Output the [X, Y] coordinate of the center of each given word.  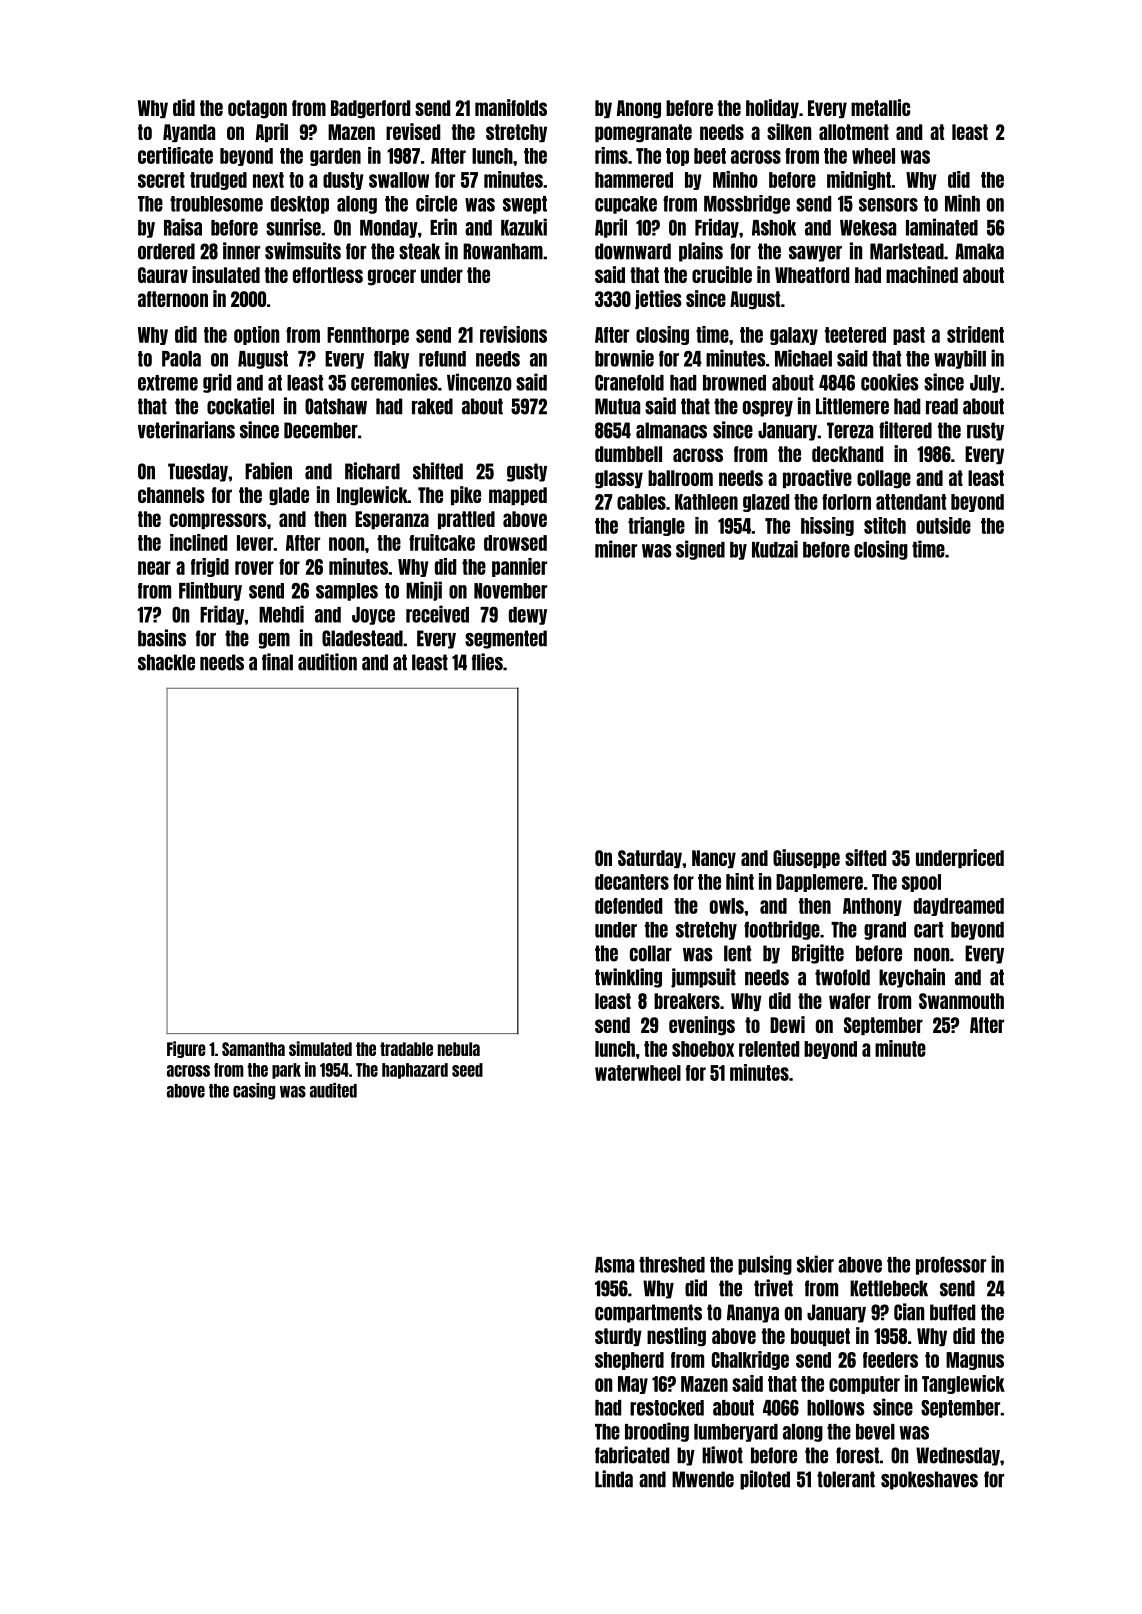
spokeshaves [929, 1480]
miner [616, 549]
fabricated [632, 1455]
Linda [614, 1479]
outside [944, 525]
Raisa [183, 227]
